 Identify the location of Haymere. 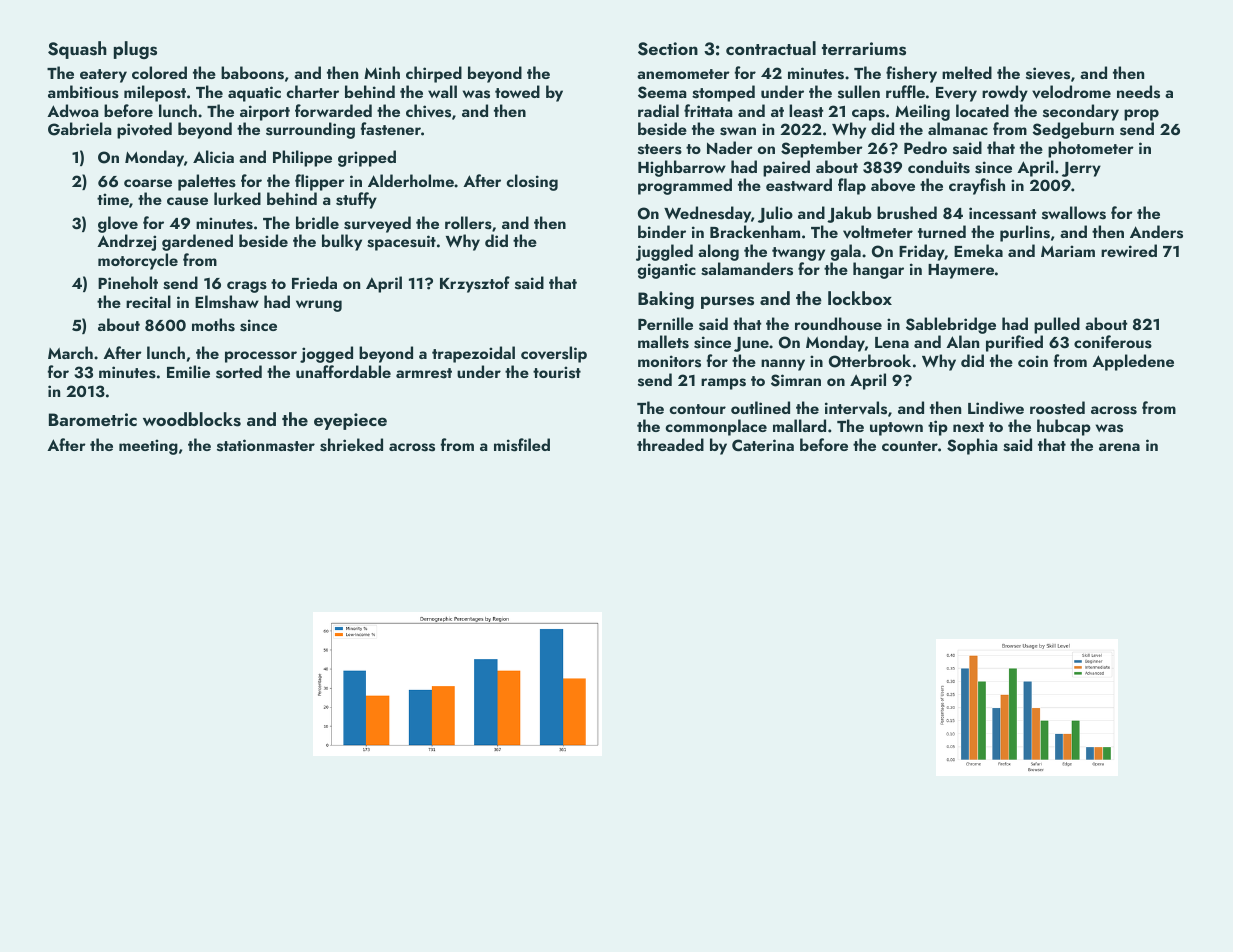
(961, 271).
